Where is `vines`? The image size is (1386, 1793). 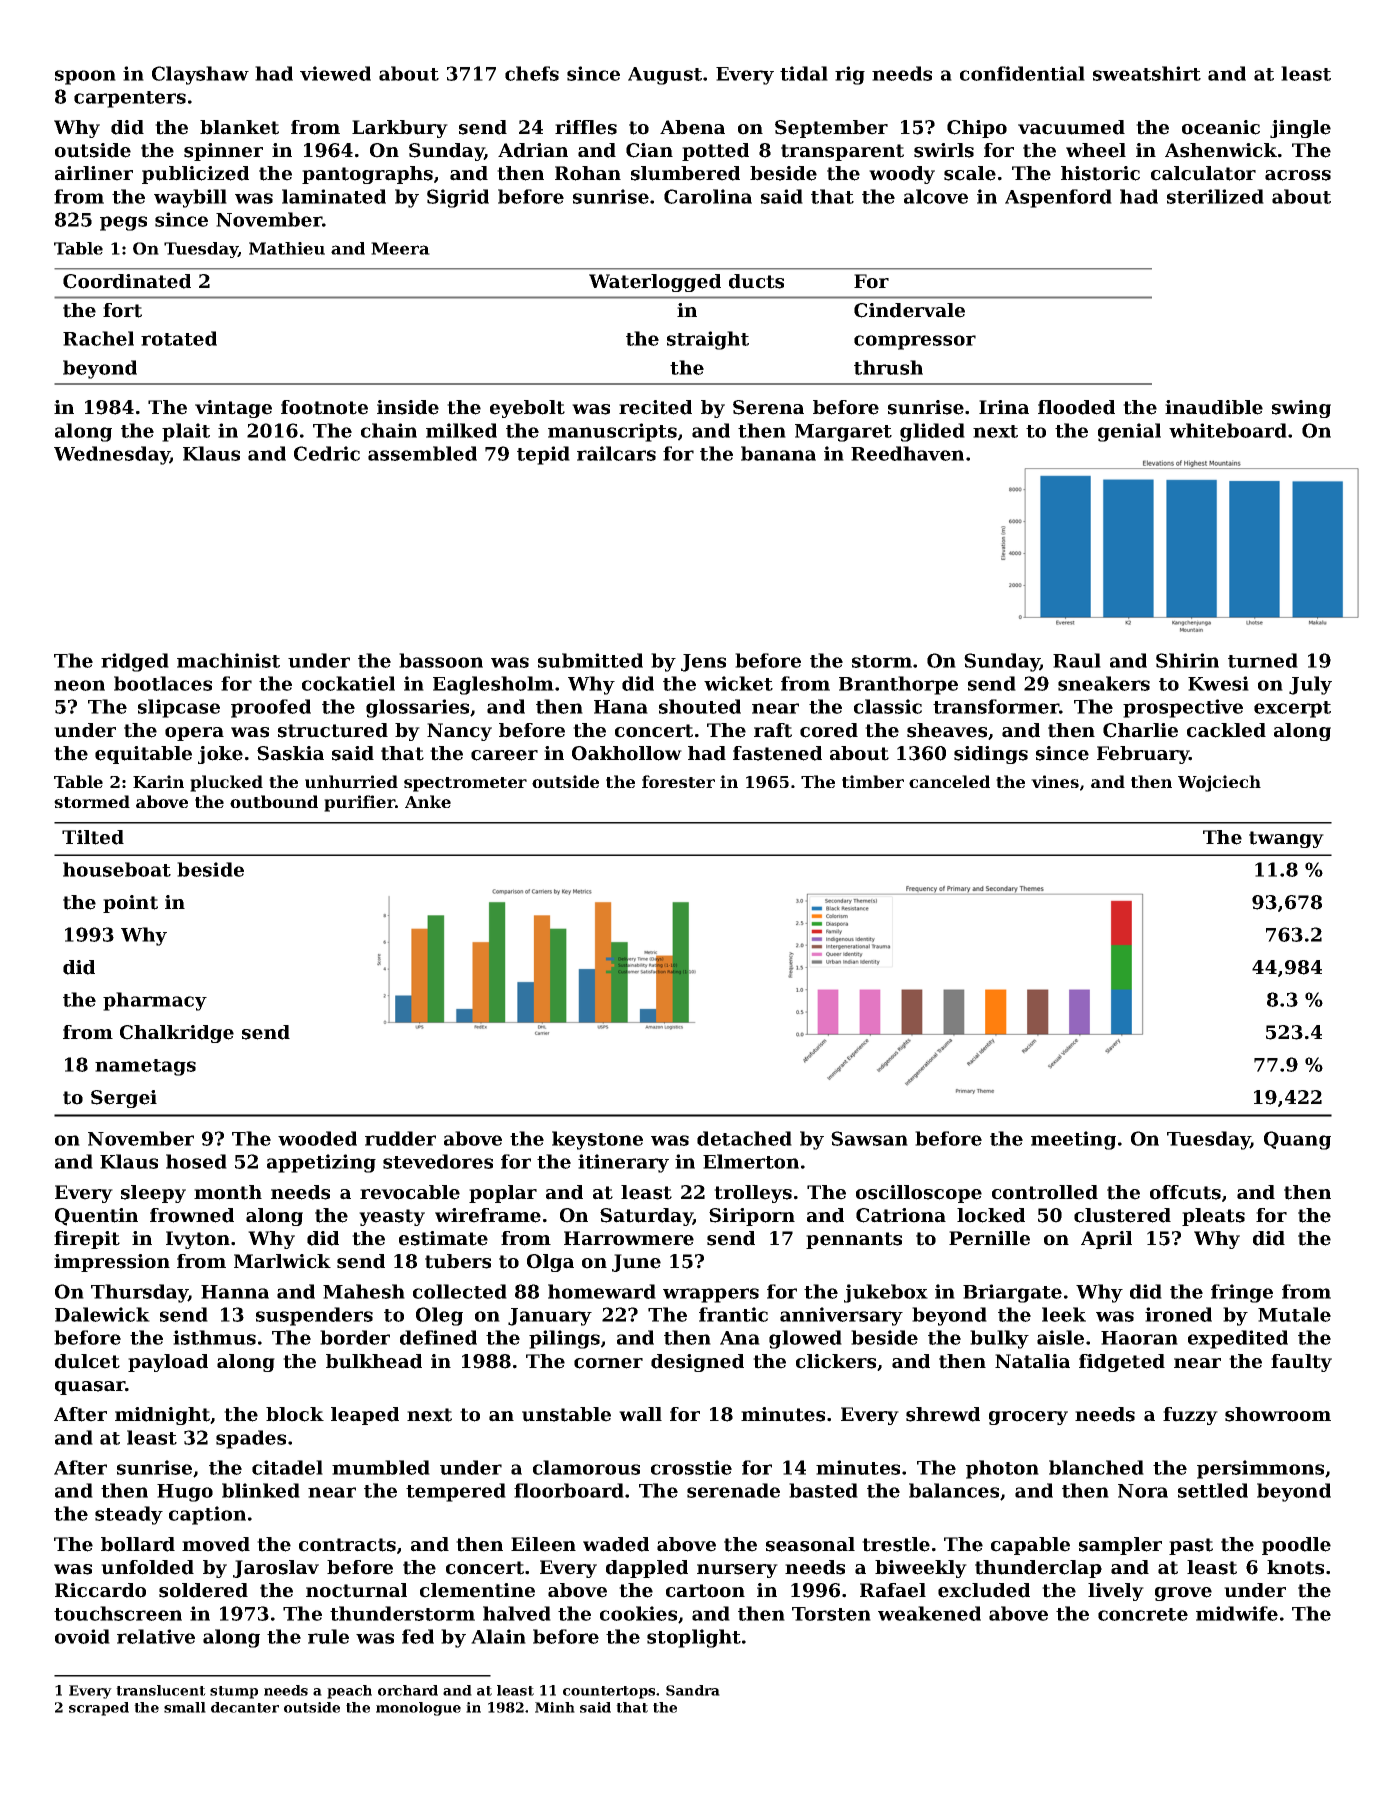
vines is located at coordinates (1055, 781).
